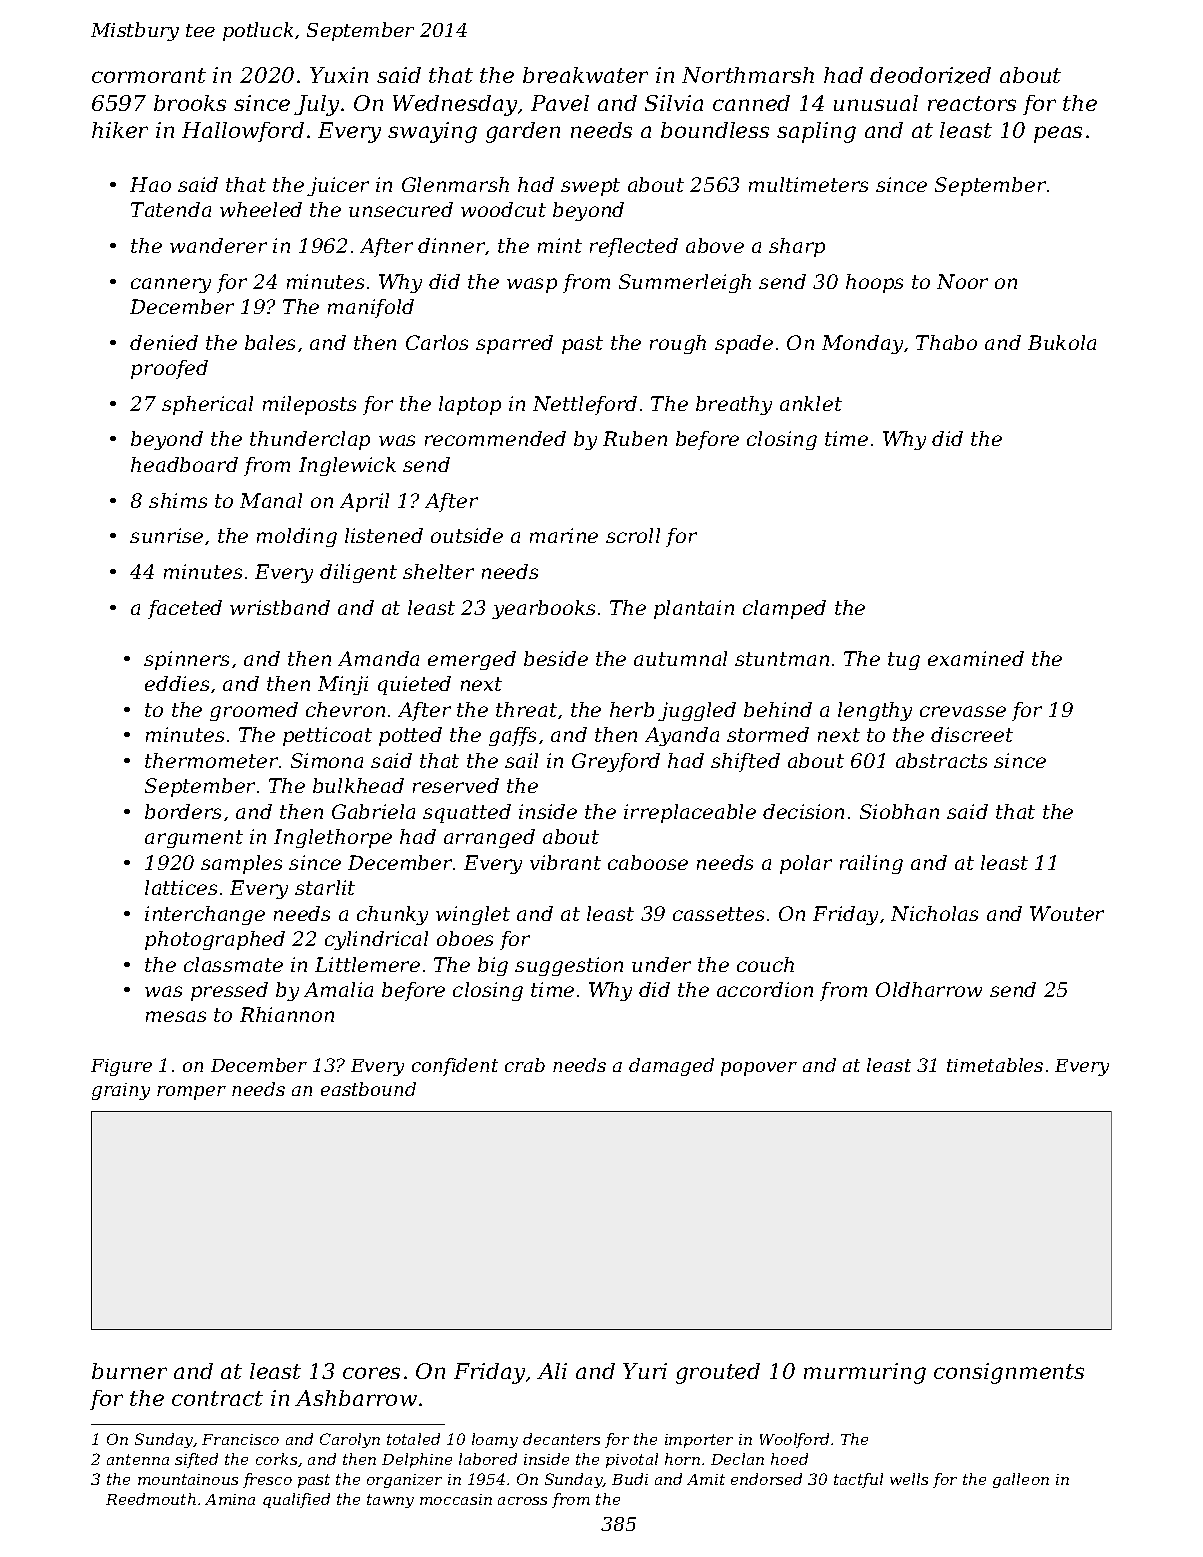  Describe the element at coordinates (930, 75) in the page. I see `deodorized` at that location.
